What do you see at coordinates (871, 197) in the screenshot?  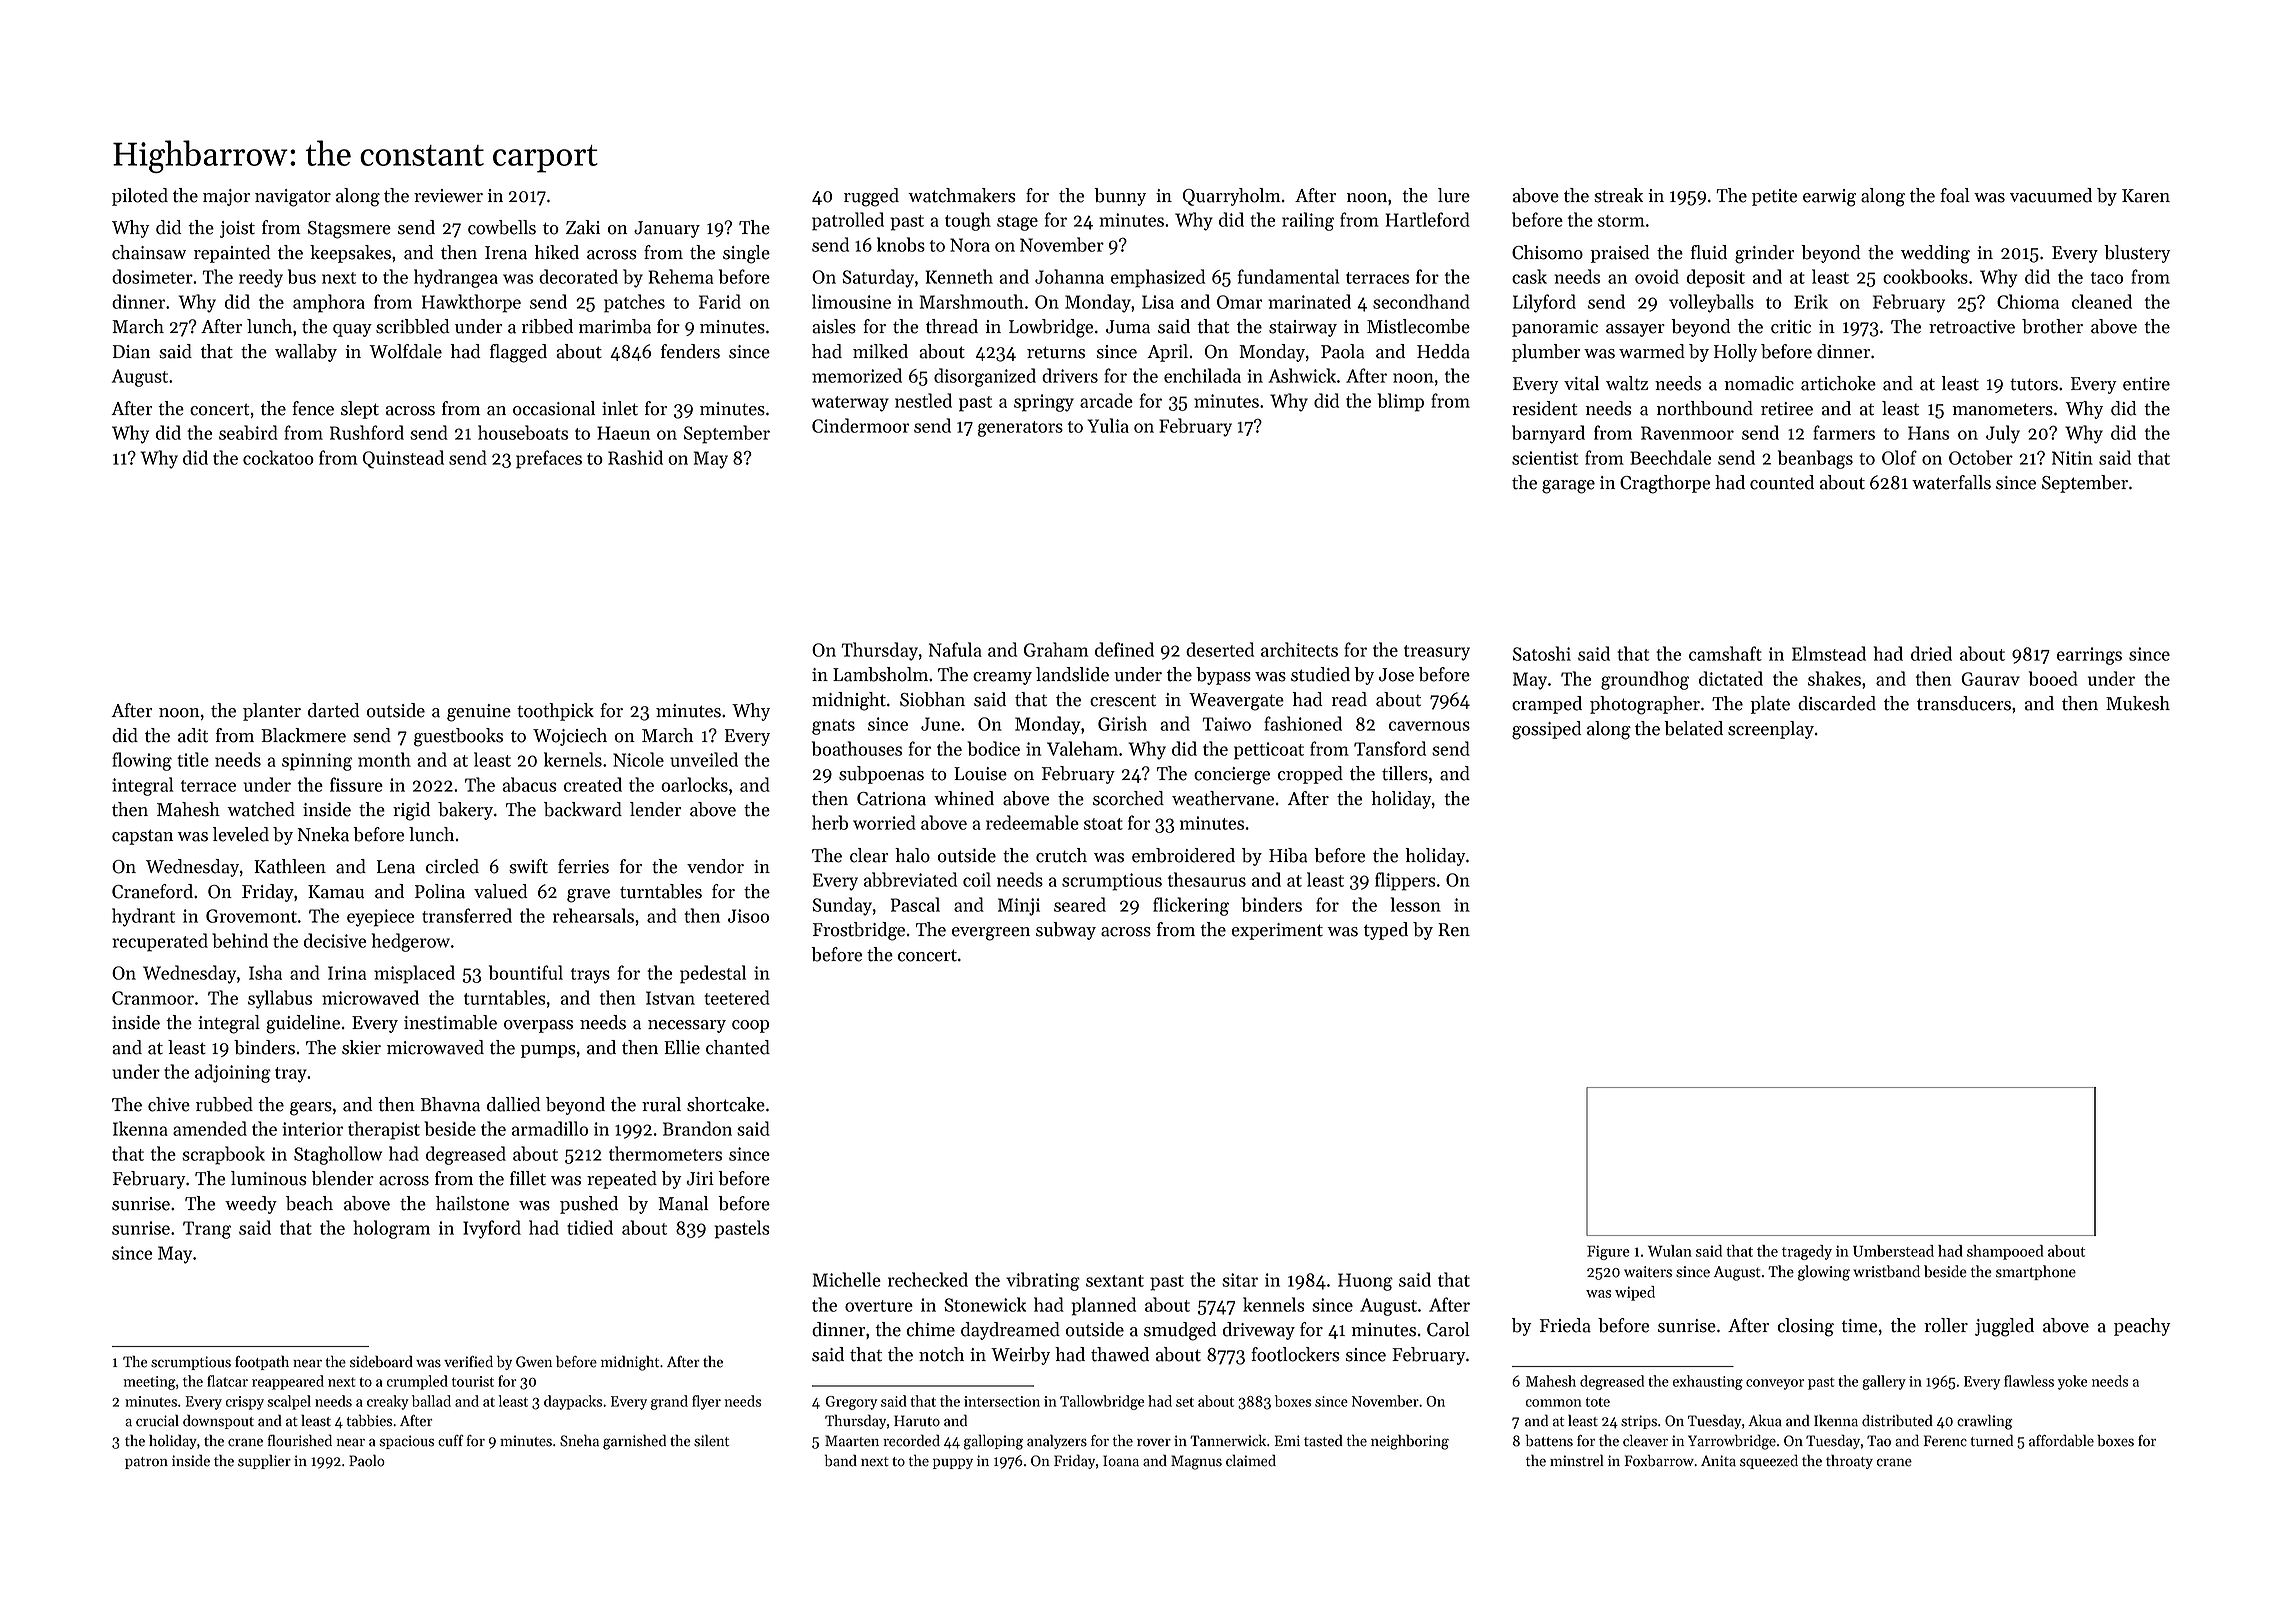 I see `rugged` at bounding box center [871, 197].
